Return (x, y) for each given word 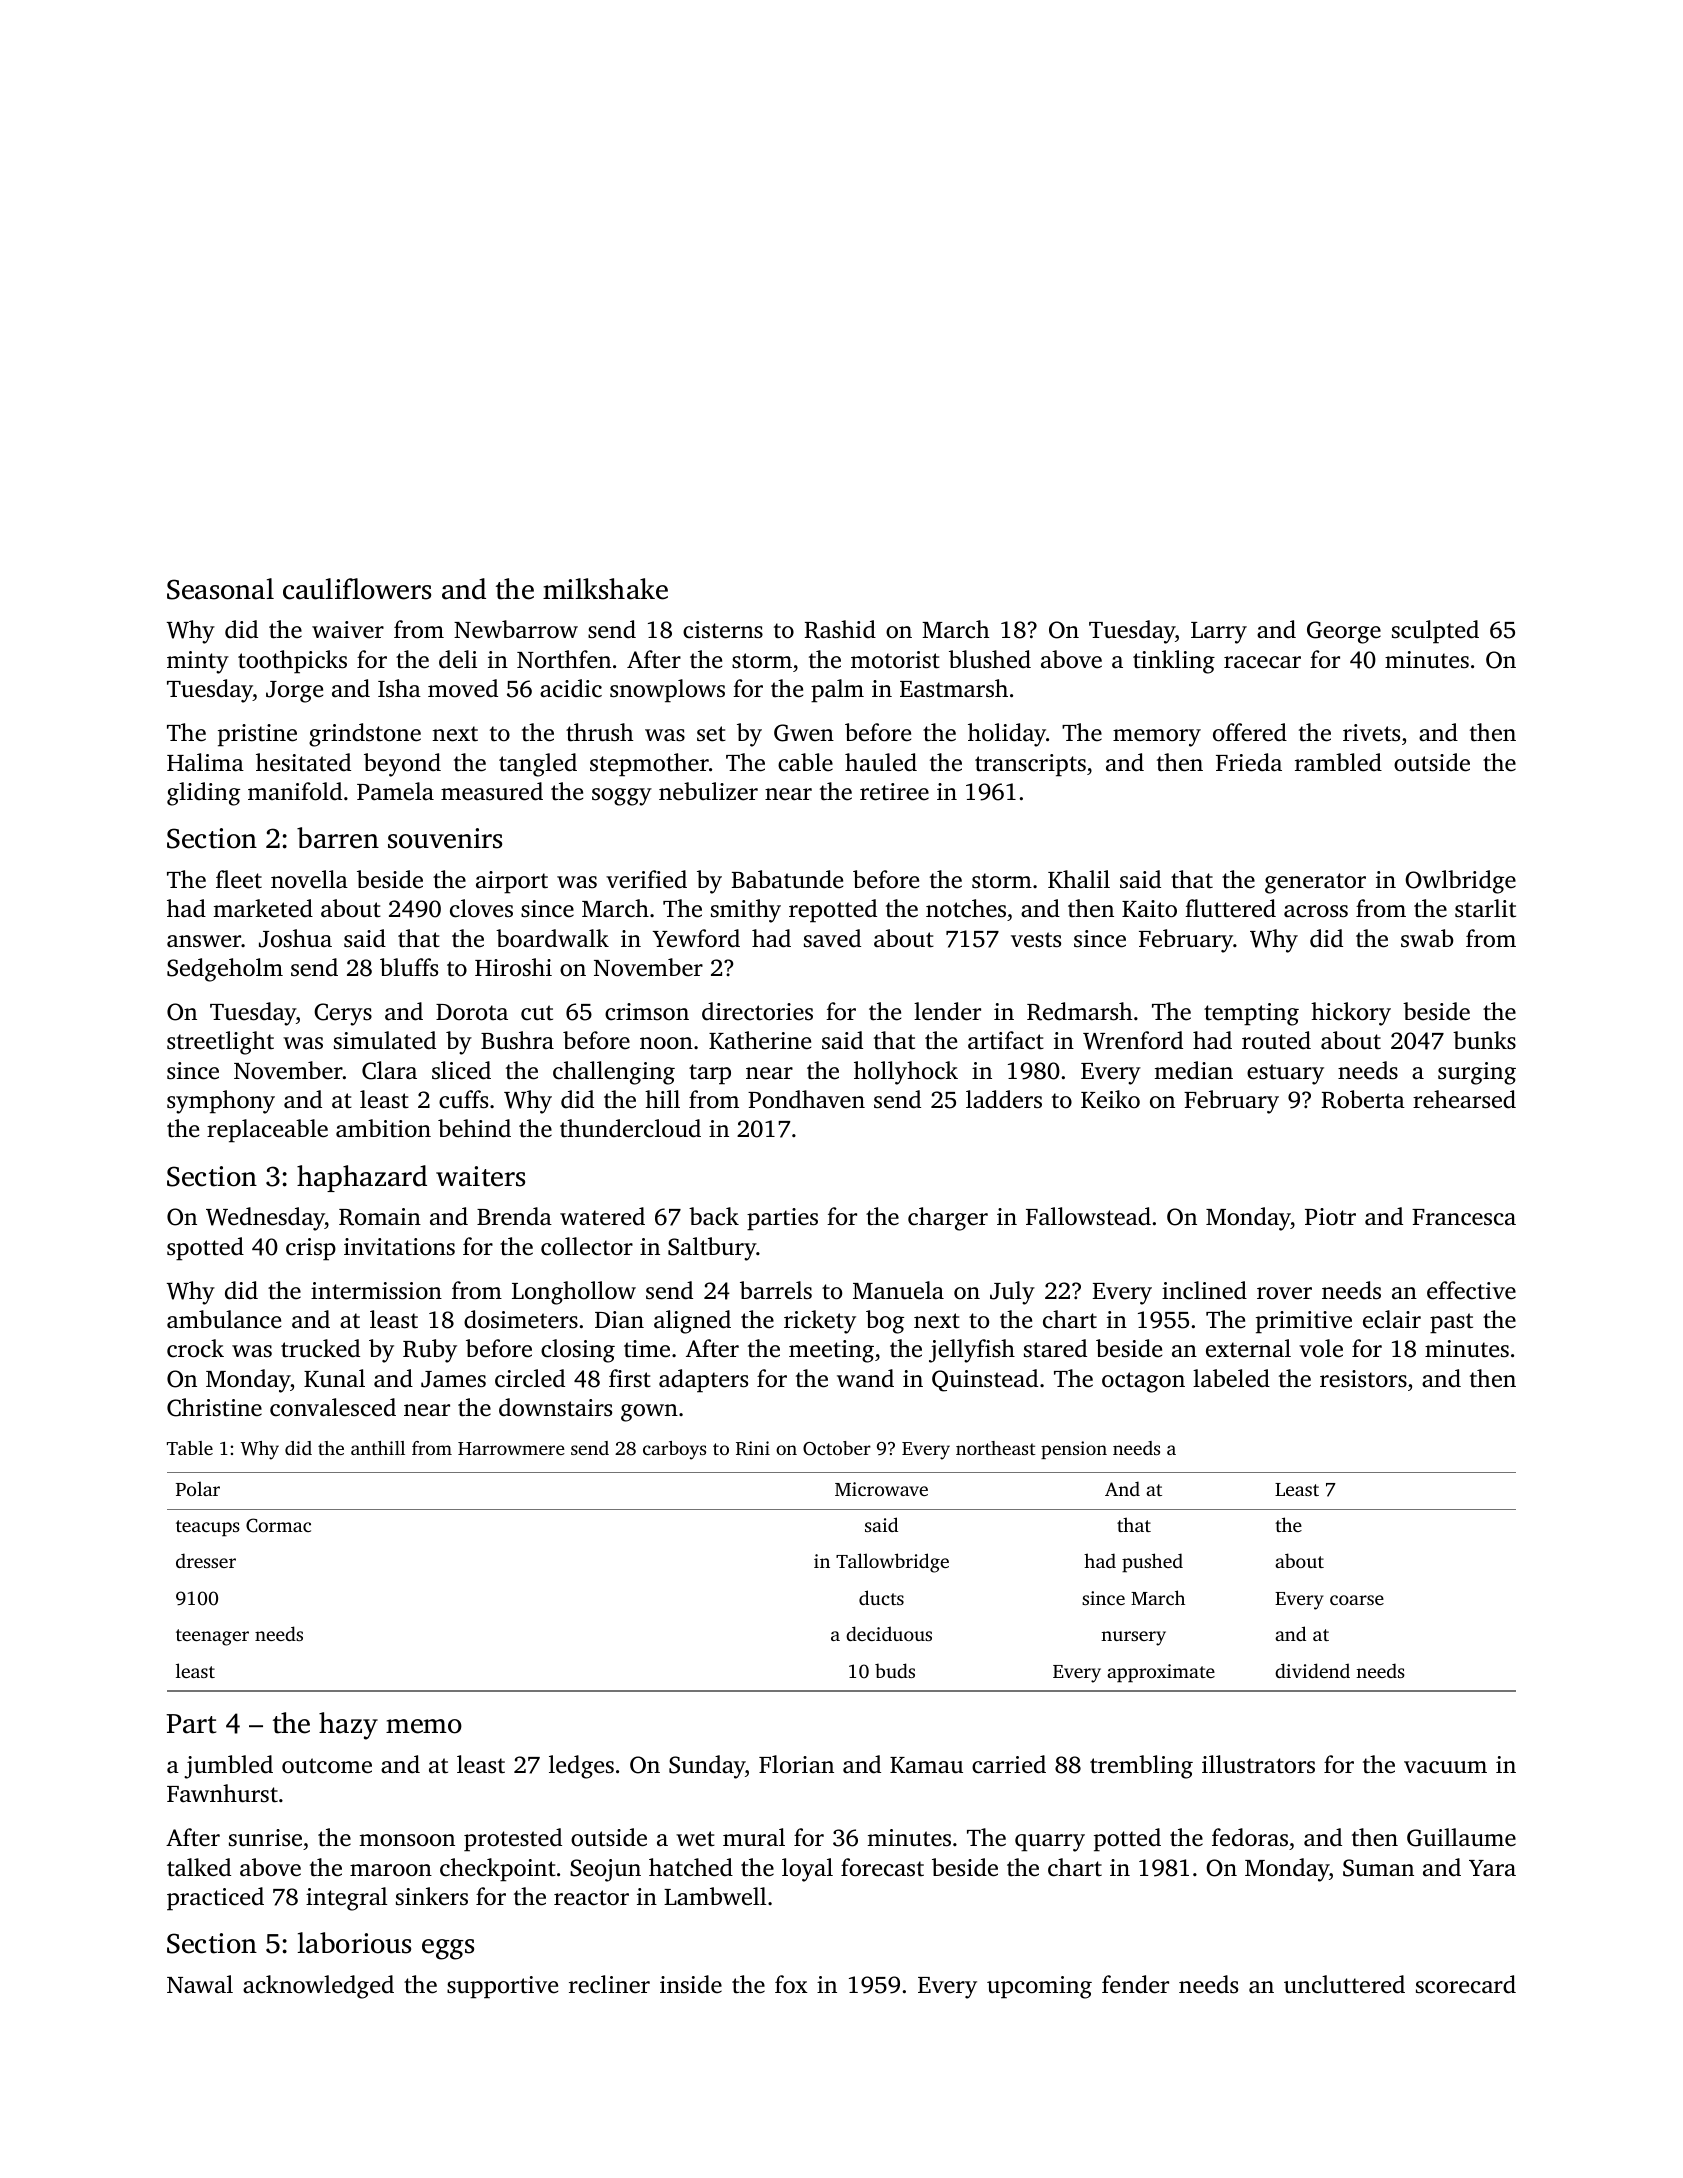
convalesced (333, 1407)
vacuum (1445, 1767)
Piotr (1330, 1217)
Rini (753, 1448)
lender (947, 1011)
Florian (796, 1764)
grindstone (365, 735)
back (714, 1216)
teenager (212, 1637)
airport (512, 882)
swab (1427, 938)
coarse (1357, 1600)
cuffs (463, 1099)
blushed (990, 659)
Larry (1219, 633)
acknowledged (318, 1987)
